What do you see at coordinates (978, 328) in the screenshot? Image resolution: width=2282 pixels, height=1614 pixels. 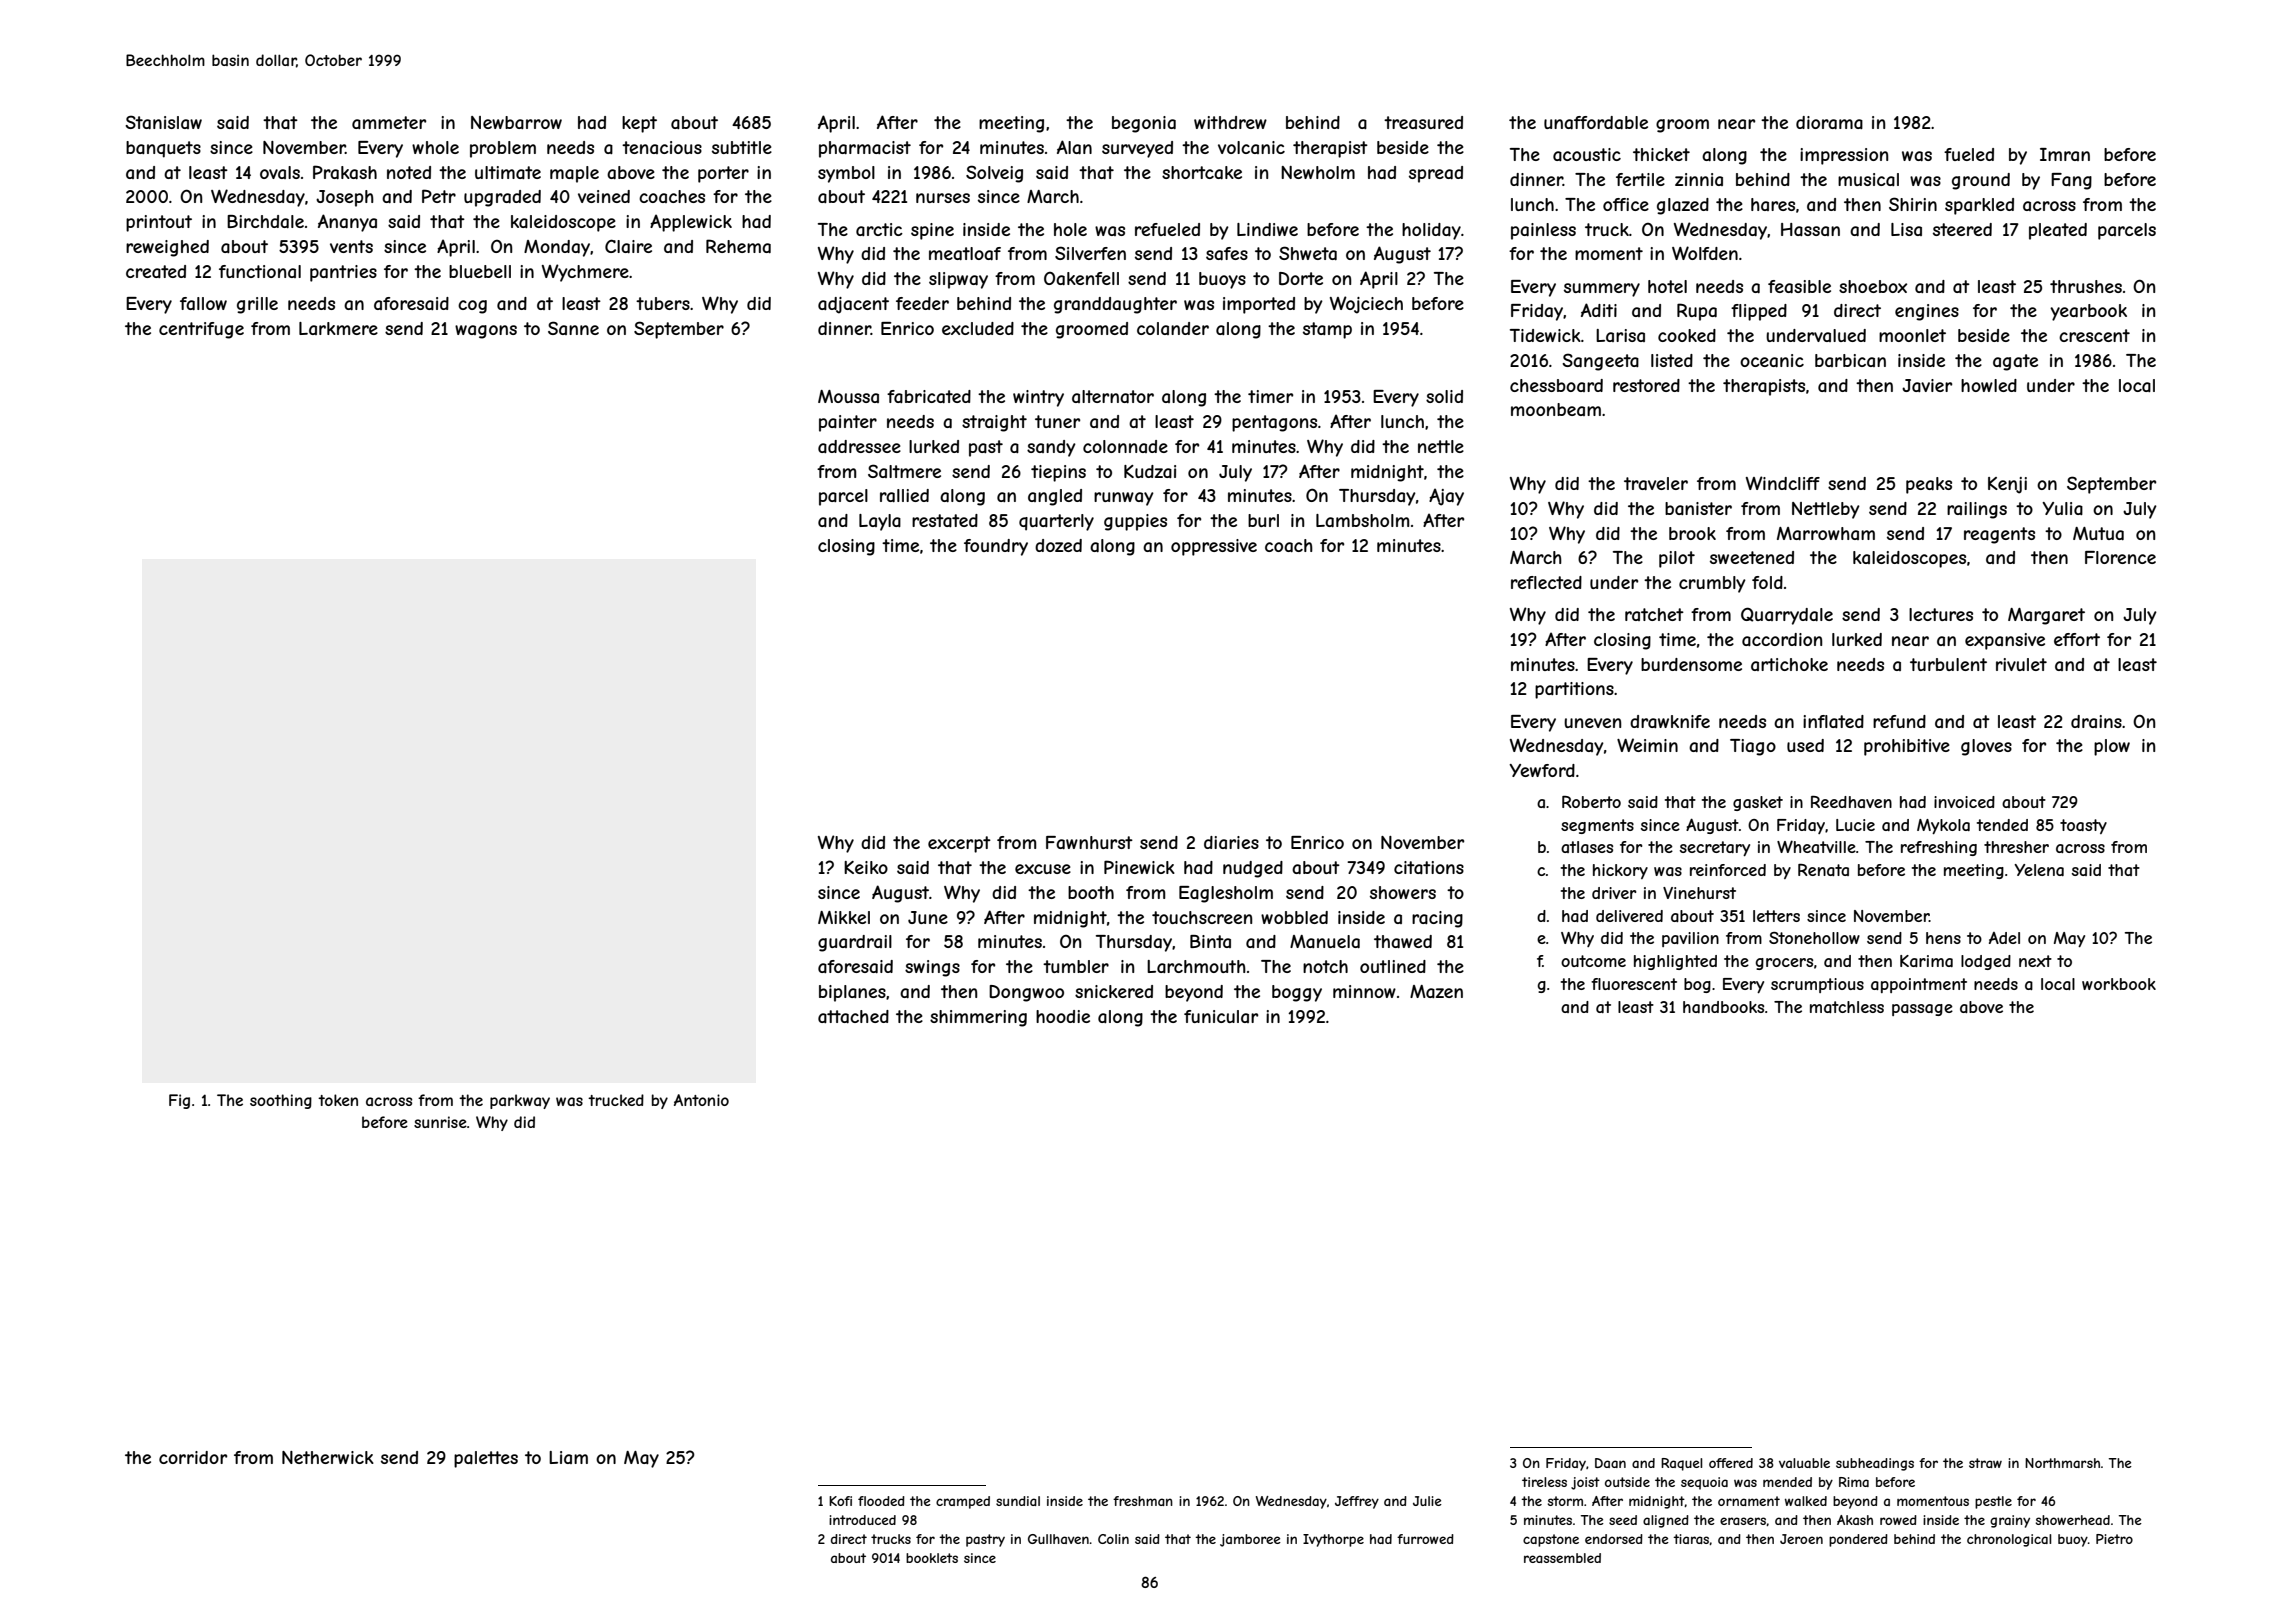 I see `excluded` at bounding box center [978, 328].
